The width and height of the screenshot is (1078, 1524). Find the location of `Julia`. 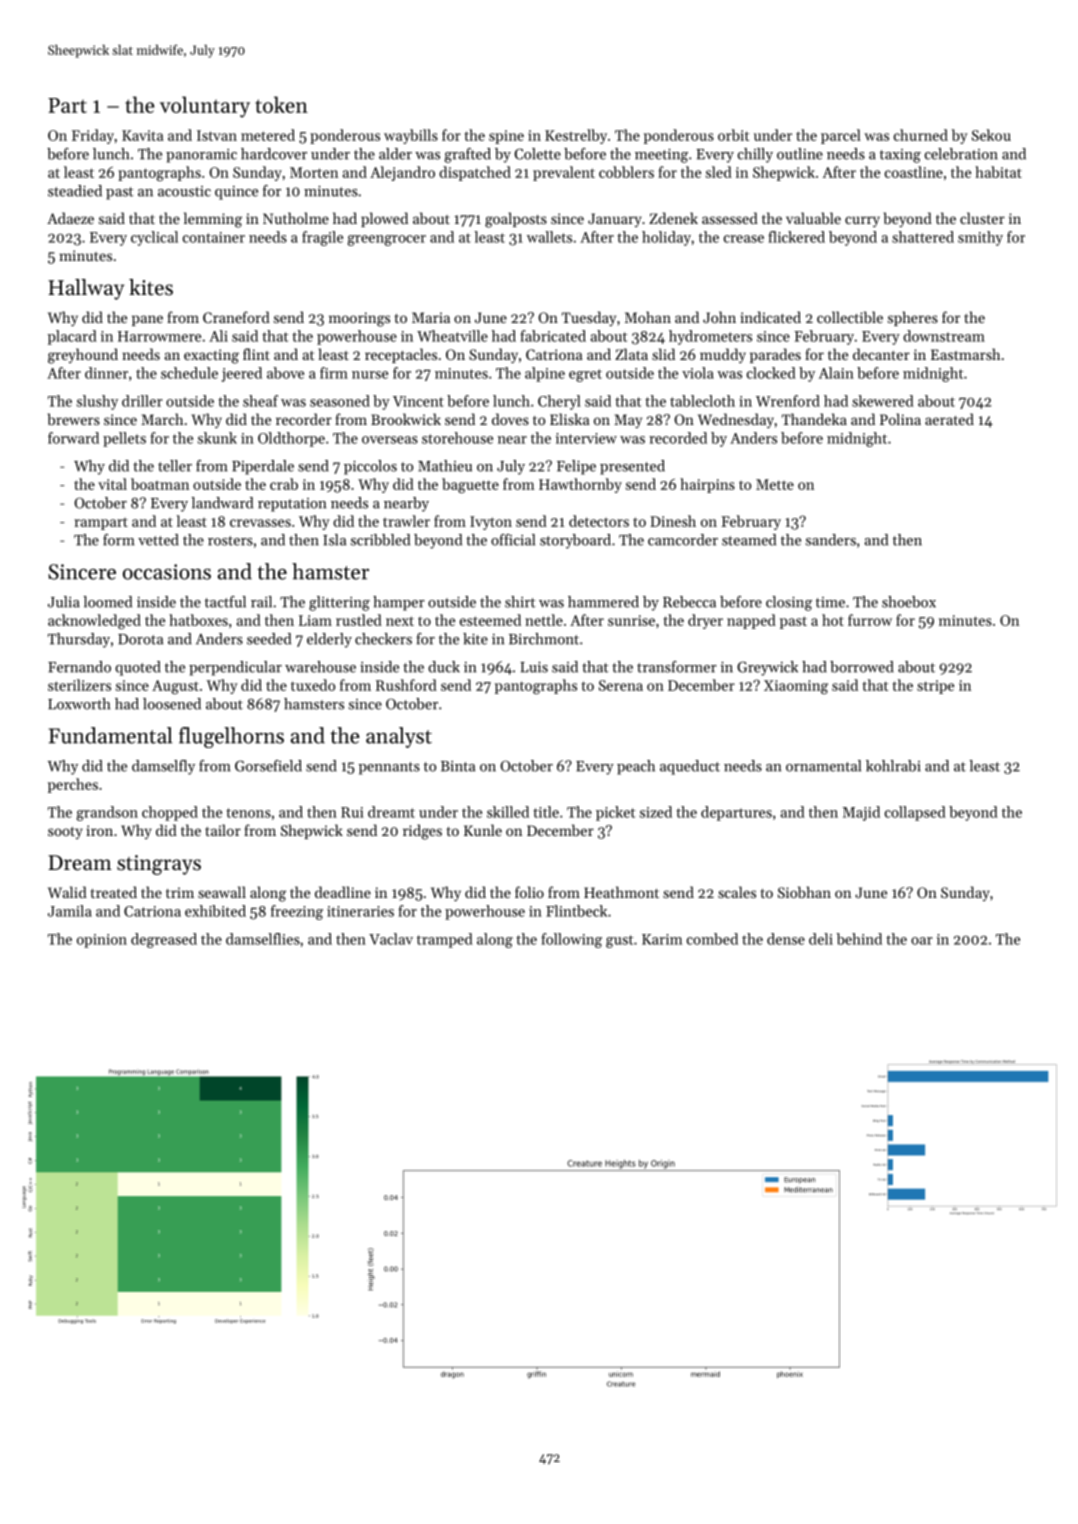

Julia is located at coordinates (64, 602).
